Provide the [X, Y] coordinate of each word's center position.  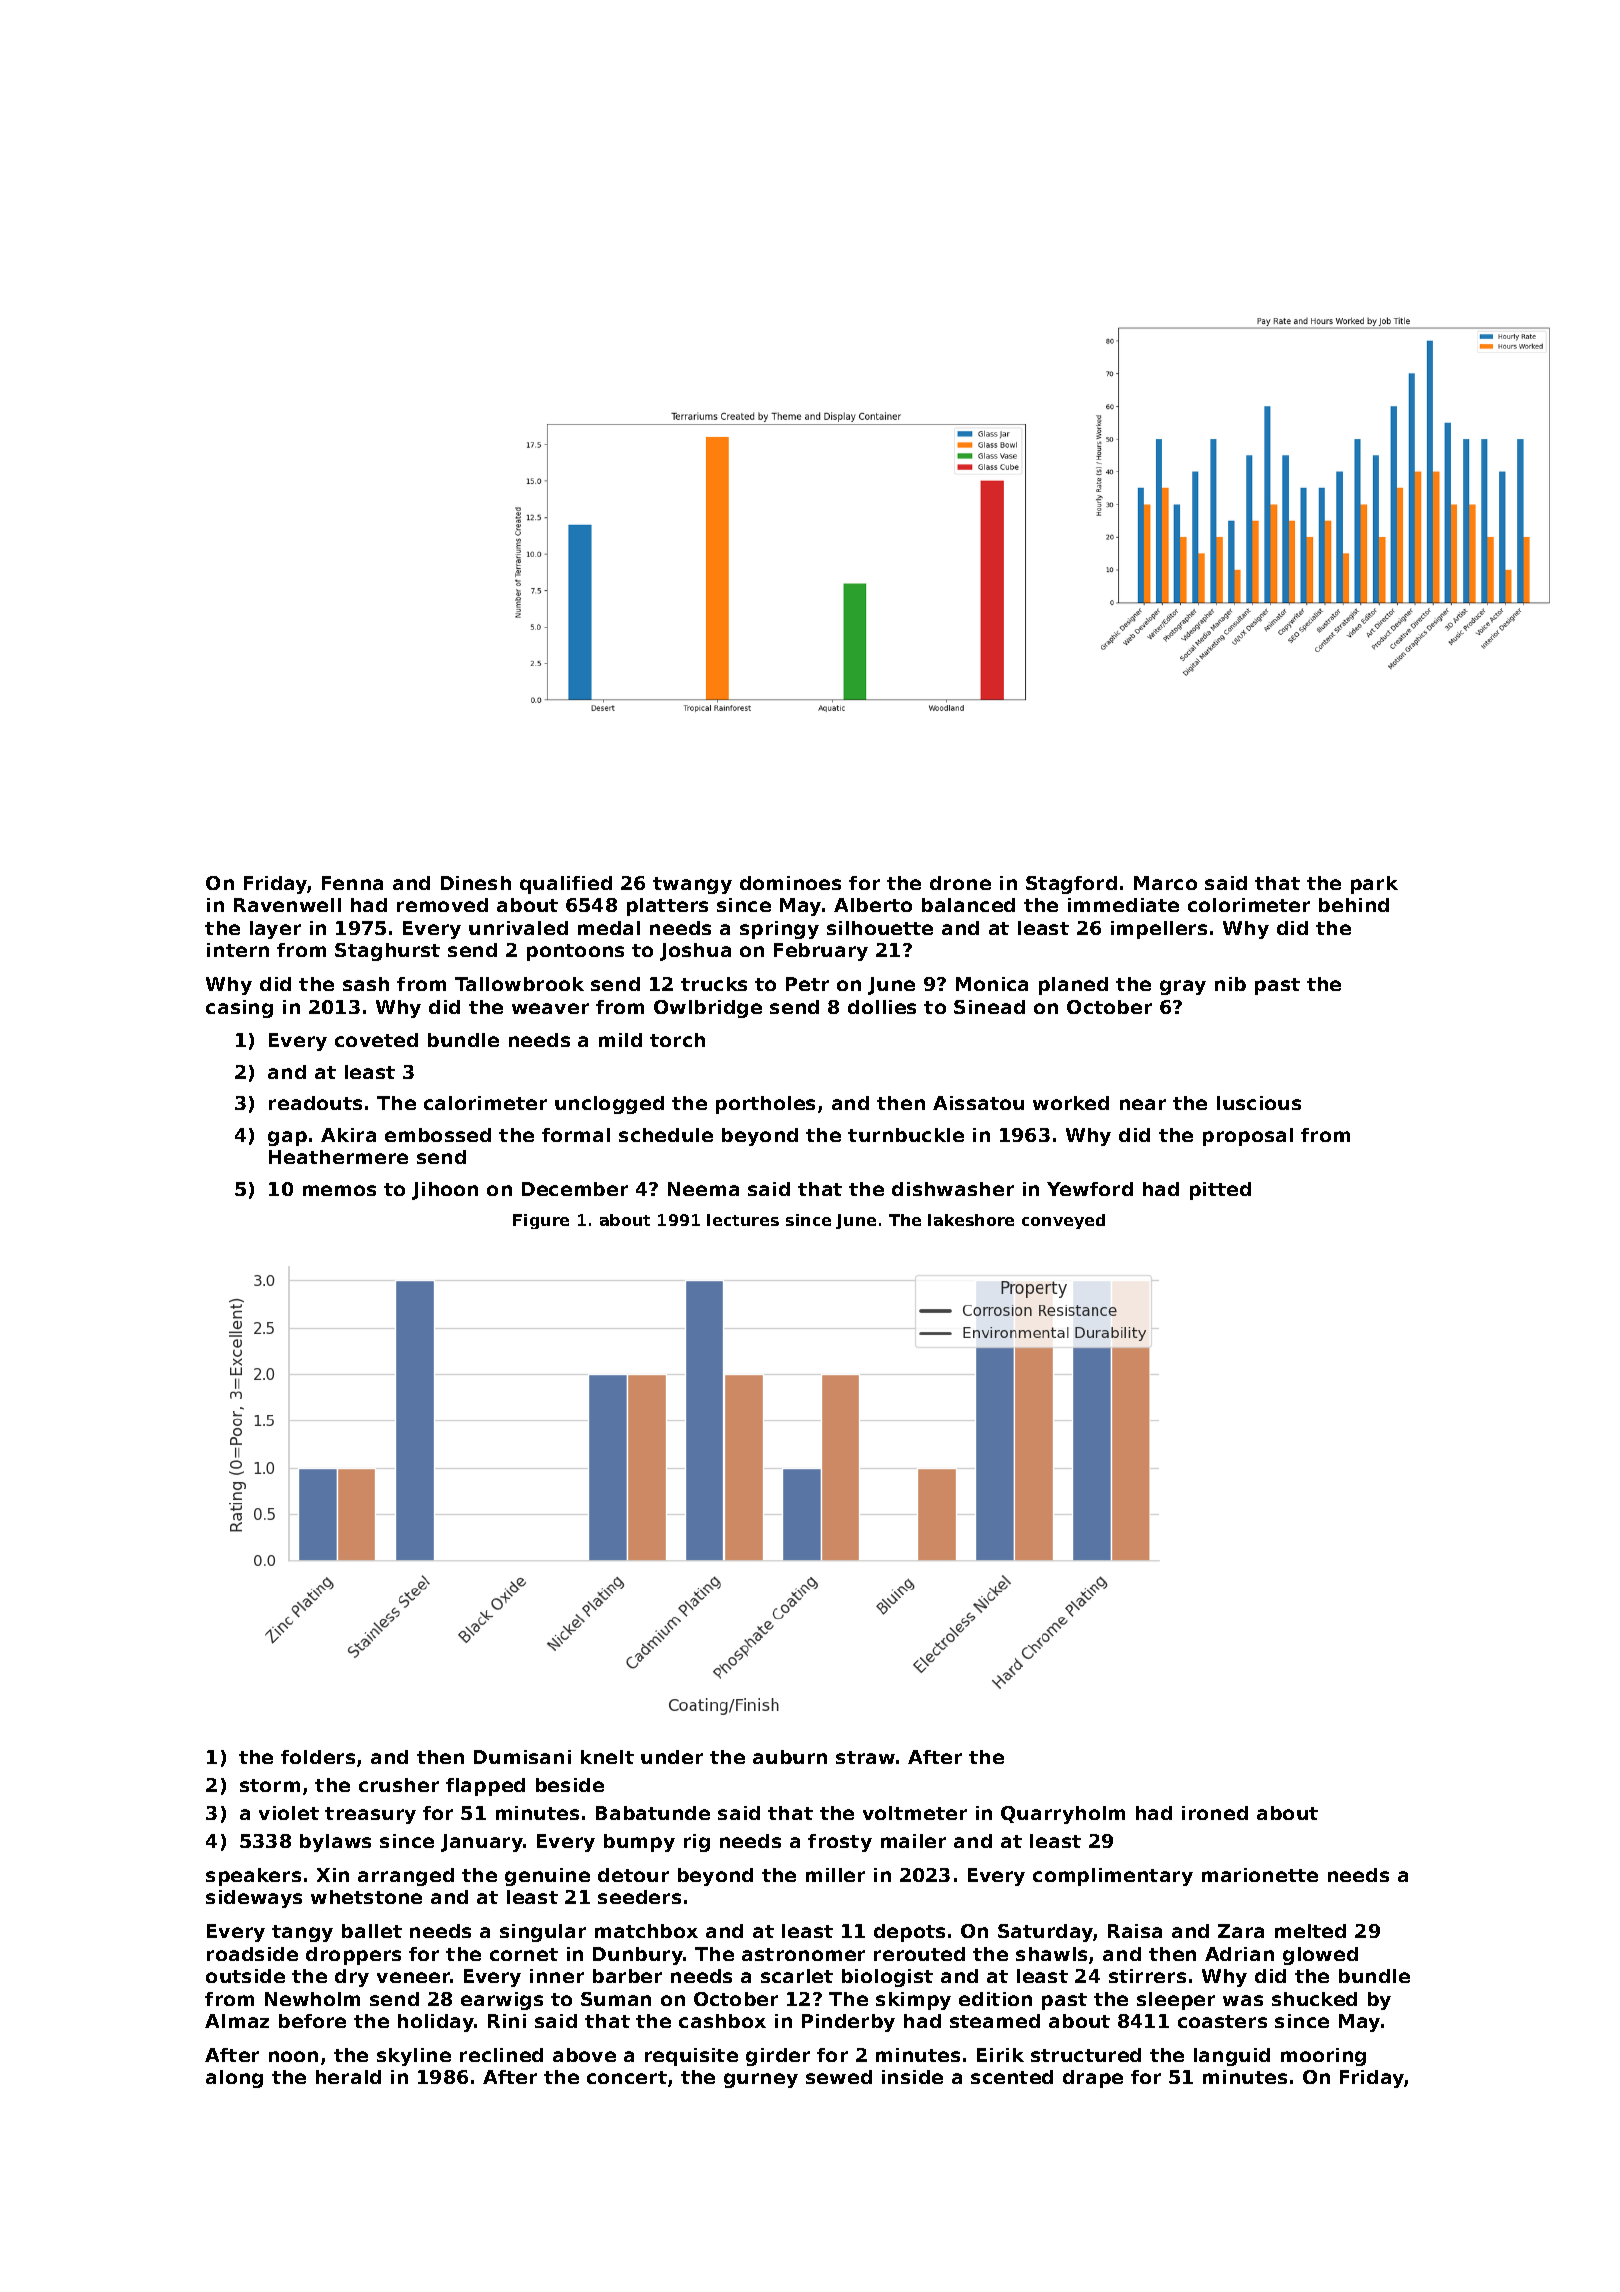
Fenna [352, 883]
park [1374, 885]
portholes [765, 1105]
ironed [1215, 1813]
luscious [1259, 1103]
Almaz [237, 2021]
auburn [790, 1757]
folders [318, 1757]
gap [287, 1138]
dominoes [790, 883]
